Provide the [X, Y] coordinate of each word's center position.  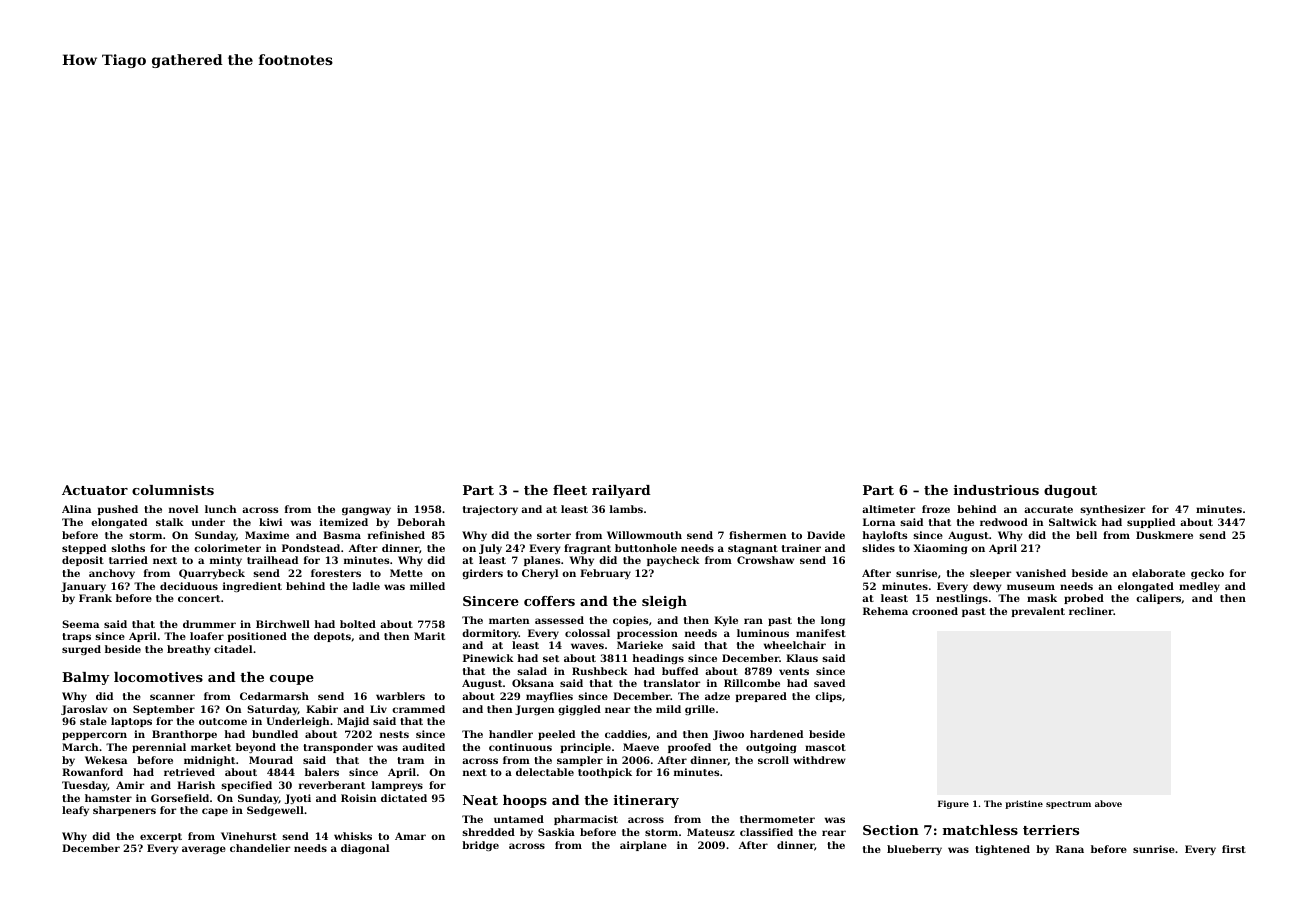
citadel [233, 649]
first [1234, 849]
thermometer [777, 819]
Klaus [802, 658]
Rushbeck [600, 671]
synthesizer [1112, 510]
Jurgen [534, 710]
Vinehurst [249, 836]
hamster [108, 798]
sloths [128, 548]
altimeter [888, 509]
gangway [366, 511]
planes [542, 561]
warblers [400, 696]
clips [828, 697]
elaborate [1158, 573]
